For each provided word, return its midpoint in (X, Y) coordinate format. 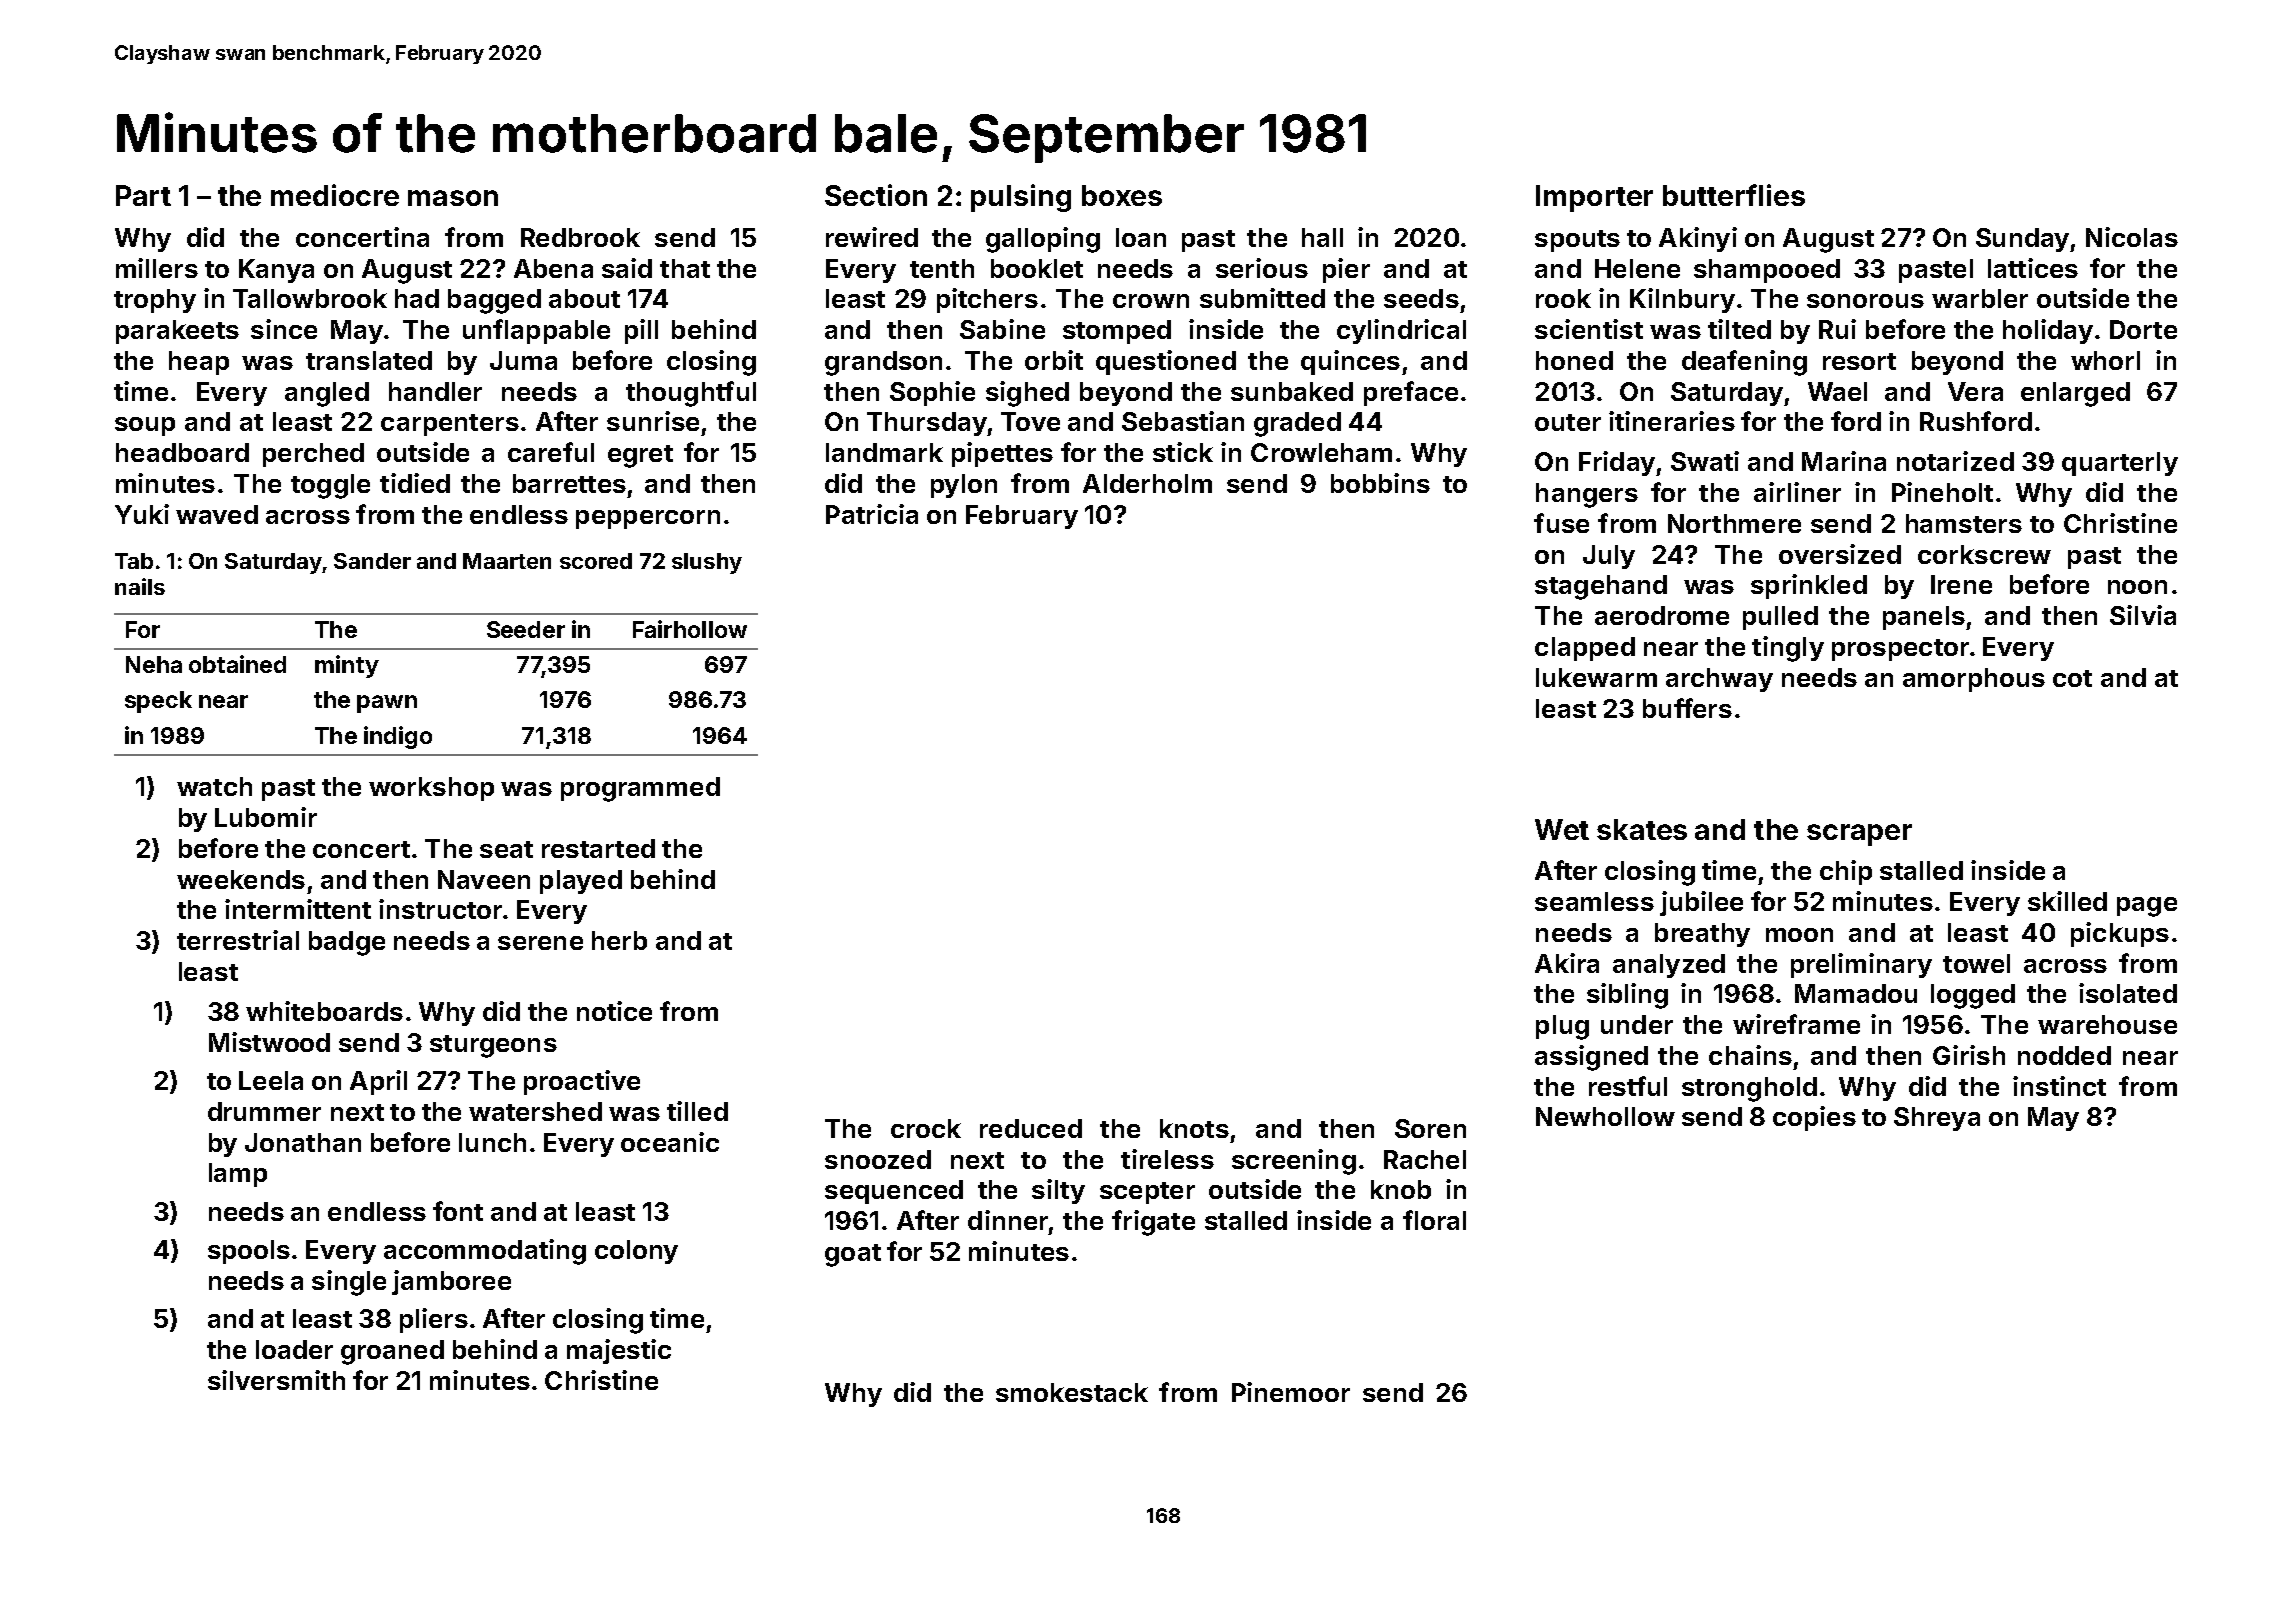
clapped (1585, 649)
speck (158, 702)
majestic (619, 1351)
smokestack (1072, 1392)
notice (614, 1011)
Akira (1567, 963)
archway (1719, 680)
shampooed (1767, 271)
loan (1141, 237)
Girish (1969, 1055)
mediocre (335, 195)
